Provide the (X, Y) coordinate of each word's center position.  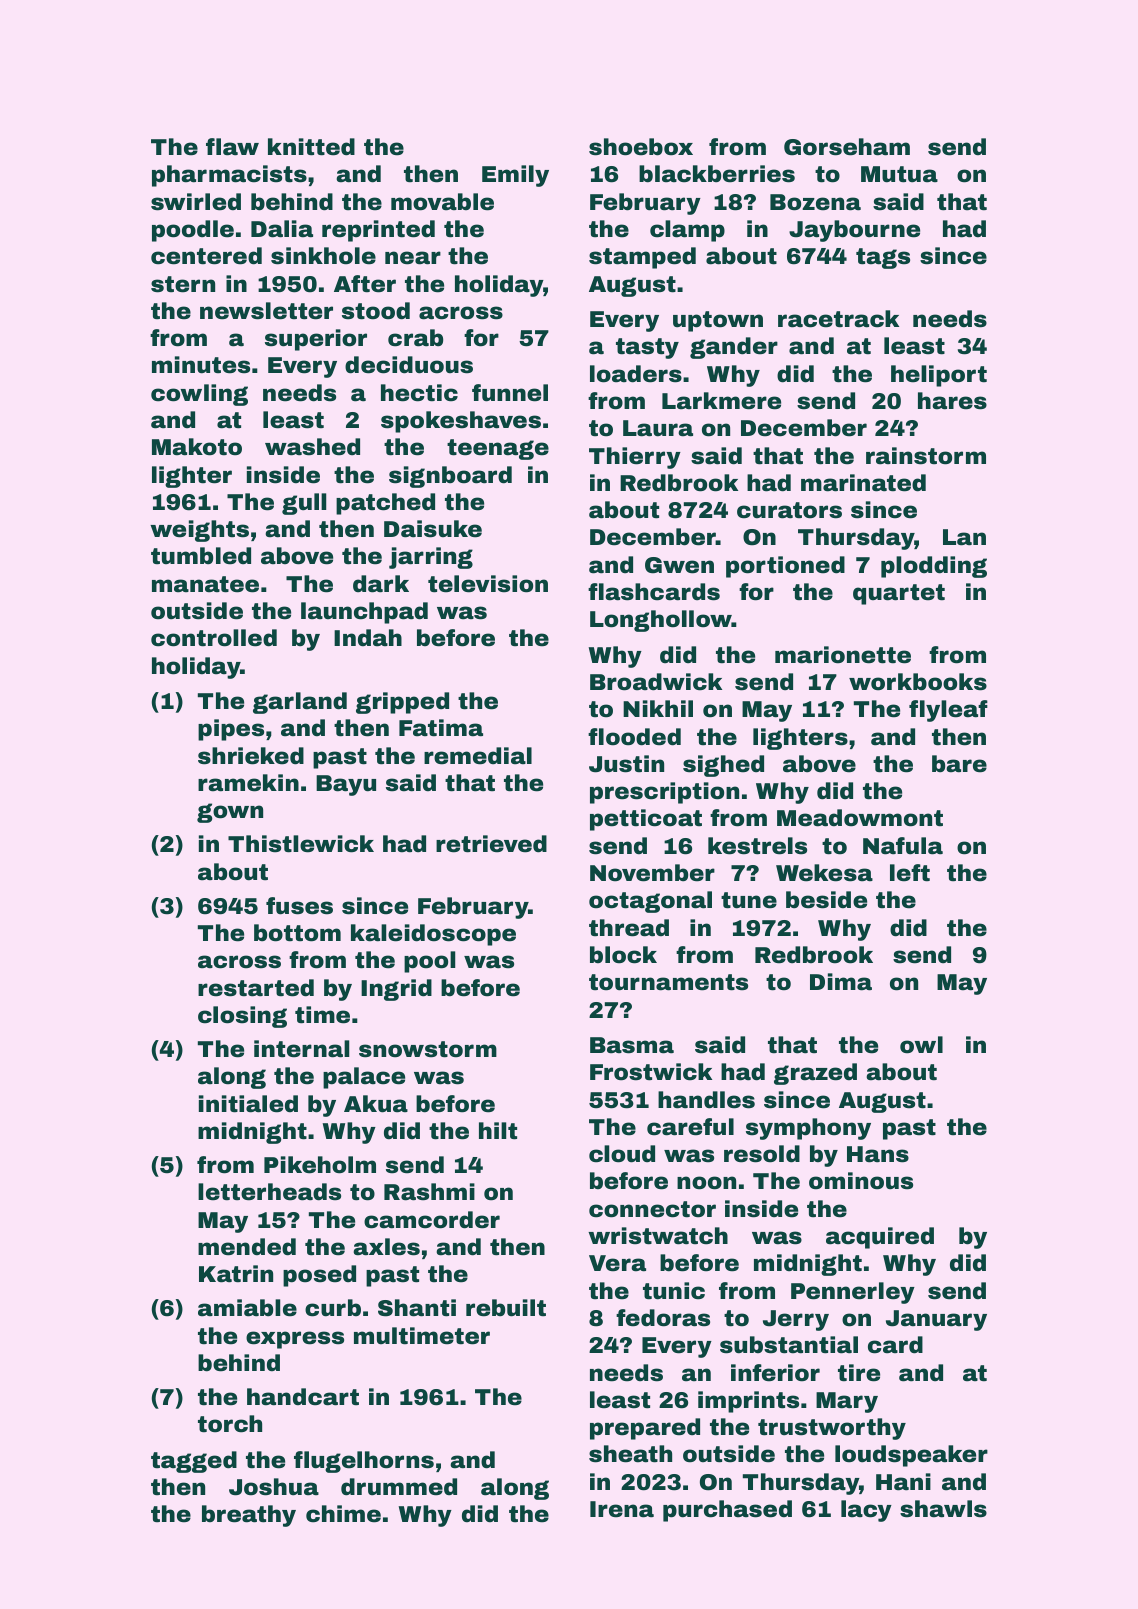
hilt (498, 1131)
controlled (214, 638)
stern (183, 284)
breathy (249, 1516)
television (488, 584)
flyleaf (948, 711)
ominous (861, 1181)
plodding (934, 567)
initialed (248, 1104)
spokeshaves (461, 422)
